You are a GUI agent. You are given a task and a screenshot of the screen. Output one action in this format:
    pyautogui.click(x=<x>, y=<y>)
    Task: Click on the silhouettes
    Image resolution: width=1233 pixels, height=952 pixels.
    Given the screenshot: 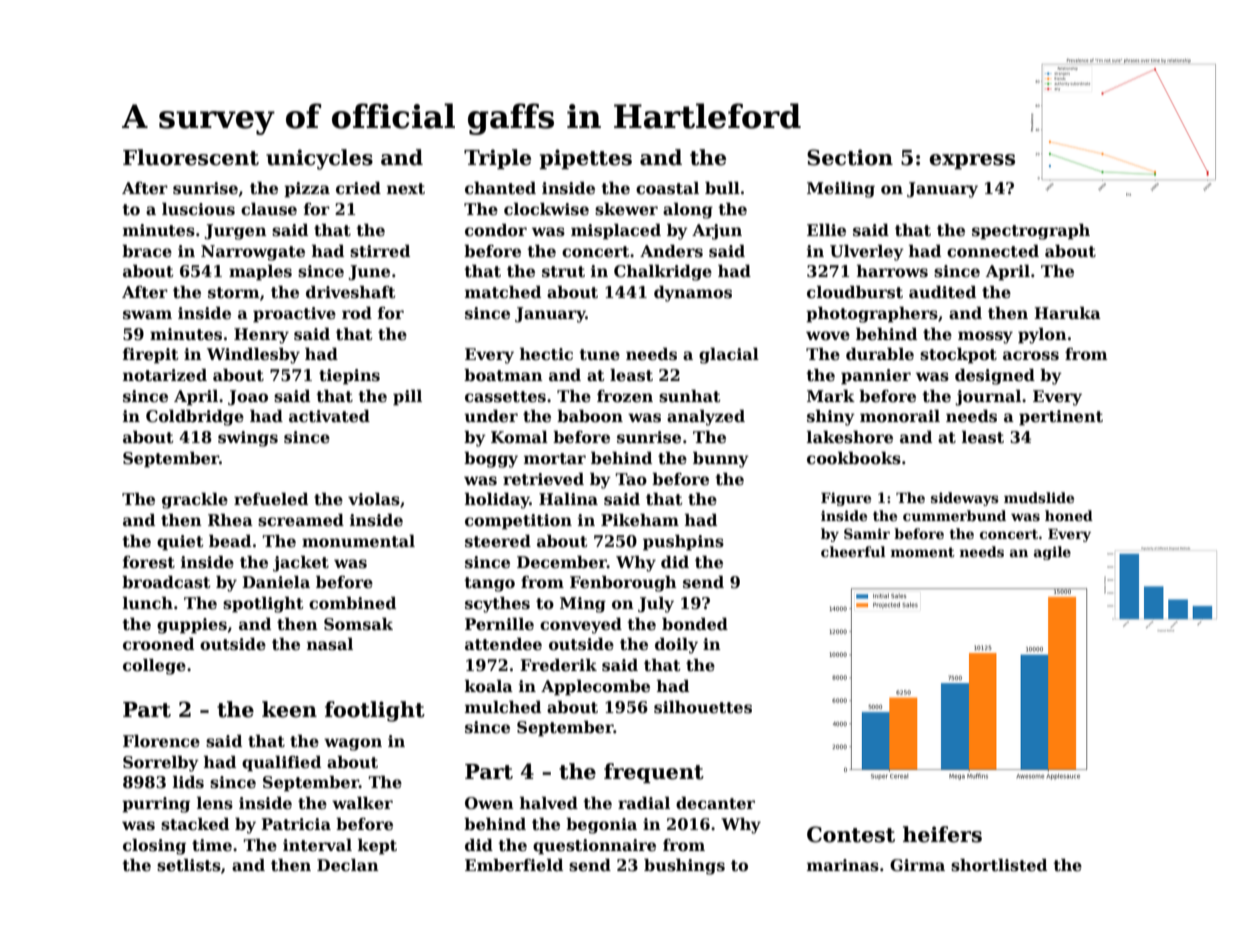 What is the action you would take?
    pyautogui.click(x=703, y=707)
